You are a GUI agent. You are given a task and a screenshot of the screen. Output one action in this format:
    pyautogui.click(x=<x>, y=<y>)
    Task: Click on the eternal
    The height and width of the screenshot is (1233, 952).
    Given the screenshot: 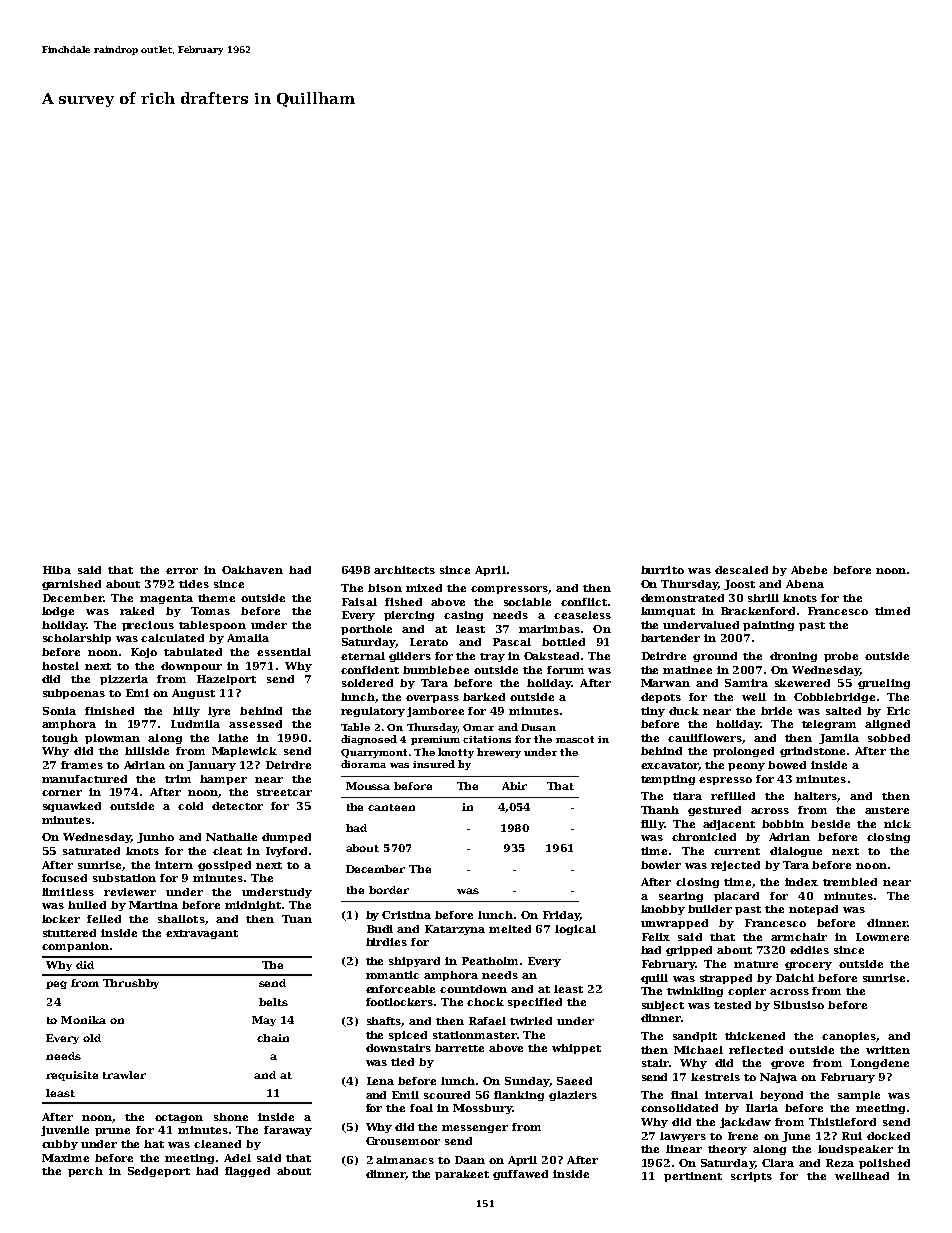 What is the action you would take?
    pyautogui.click(x=363, y=656)
